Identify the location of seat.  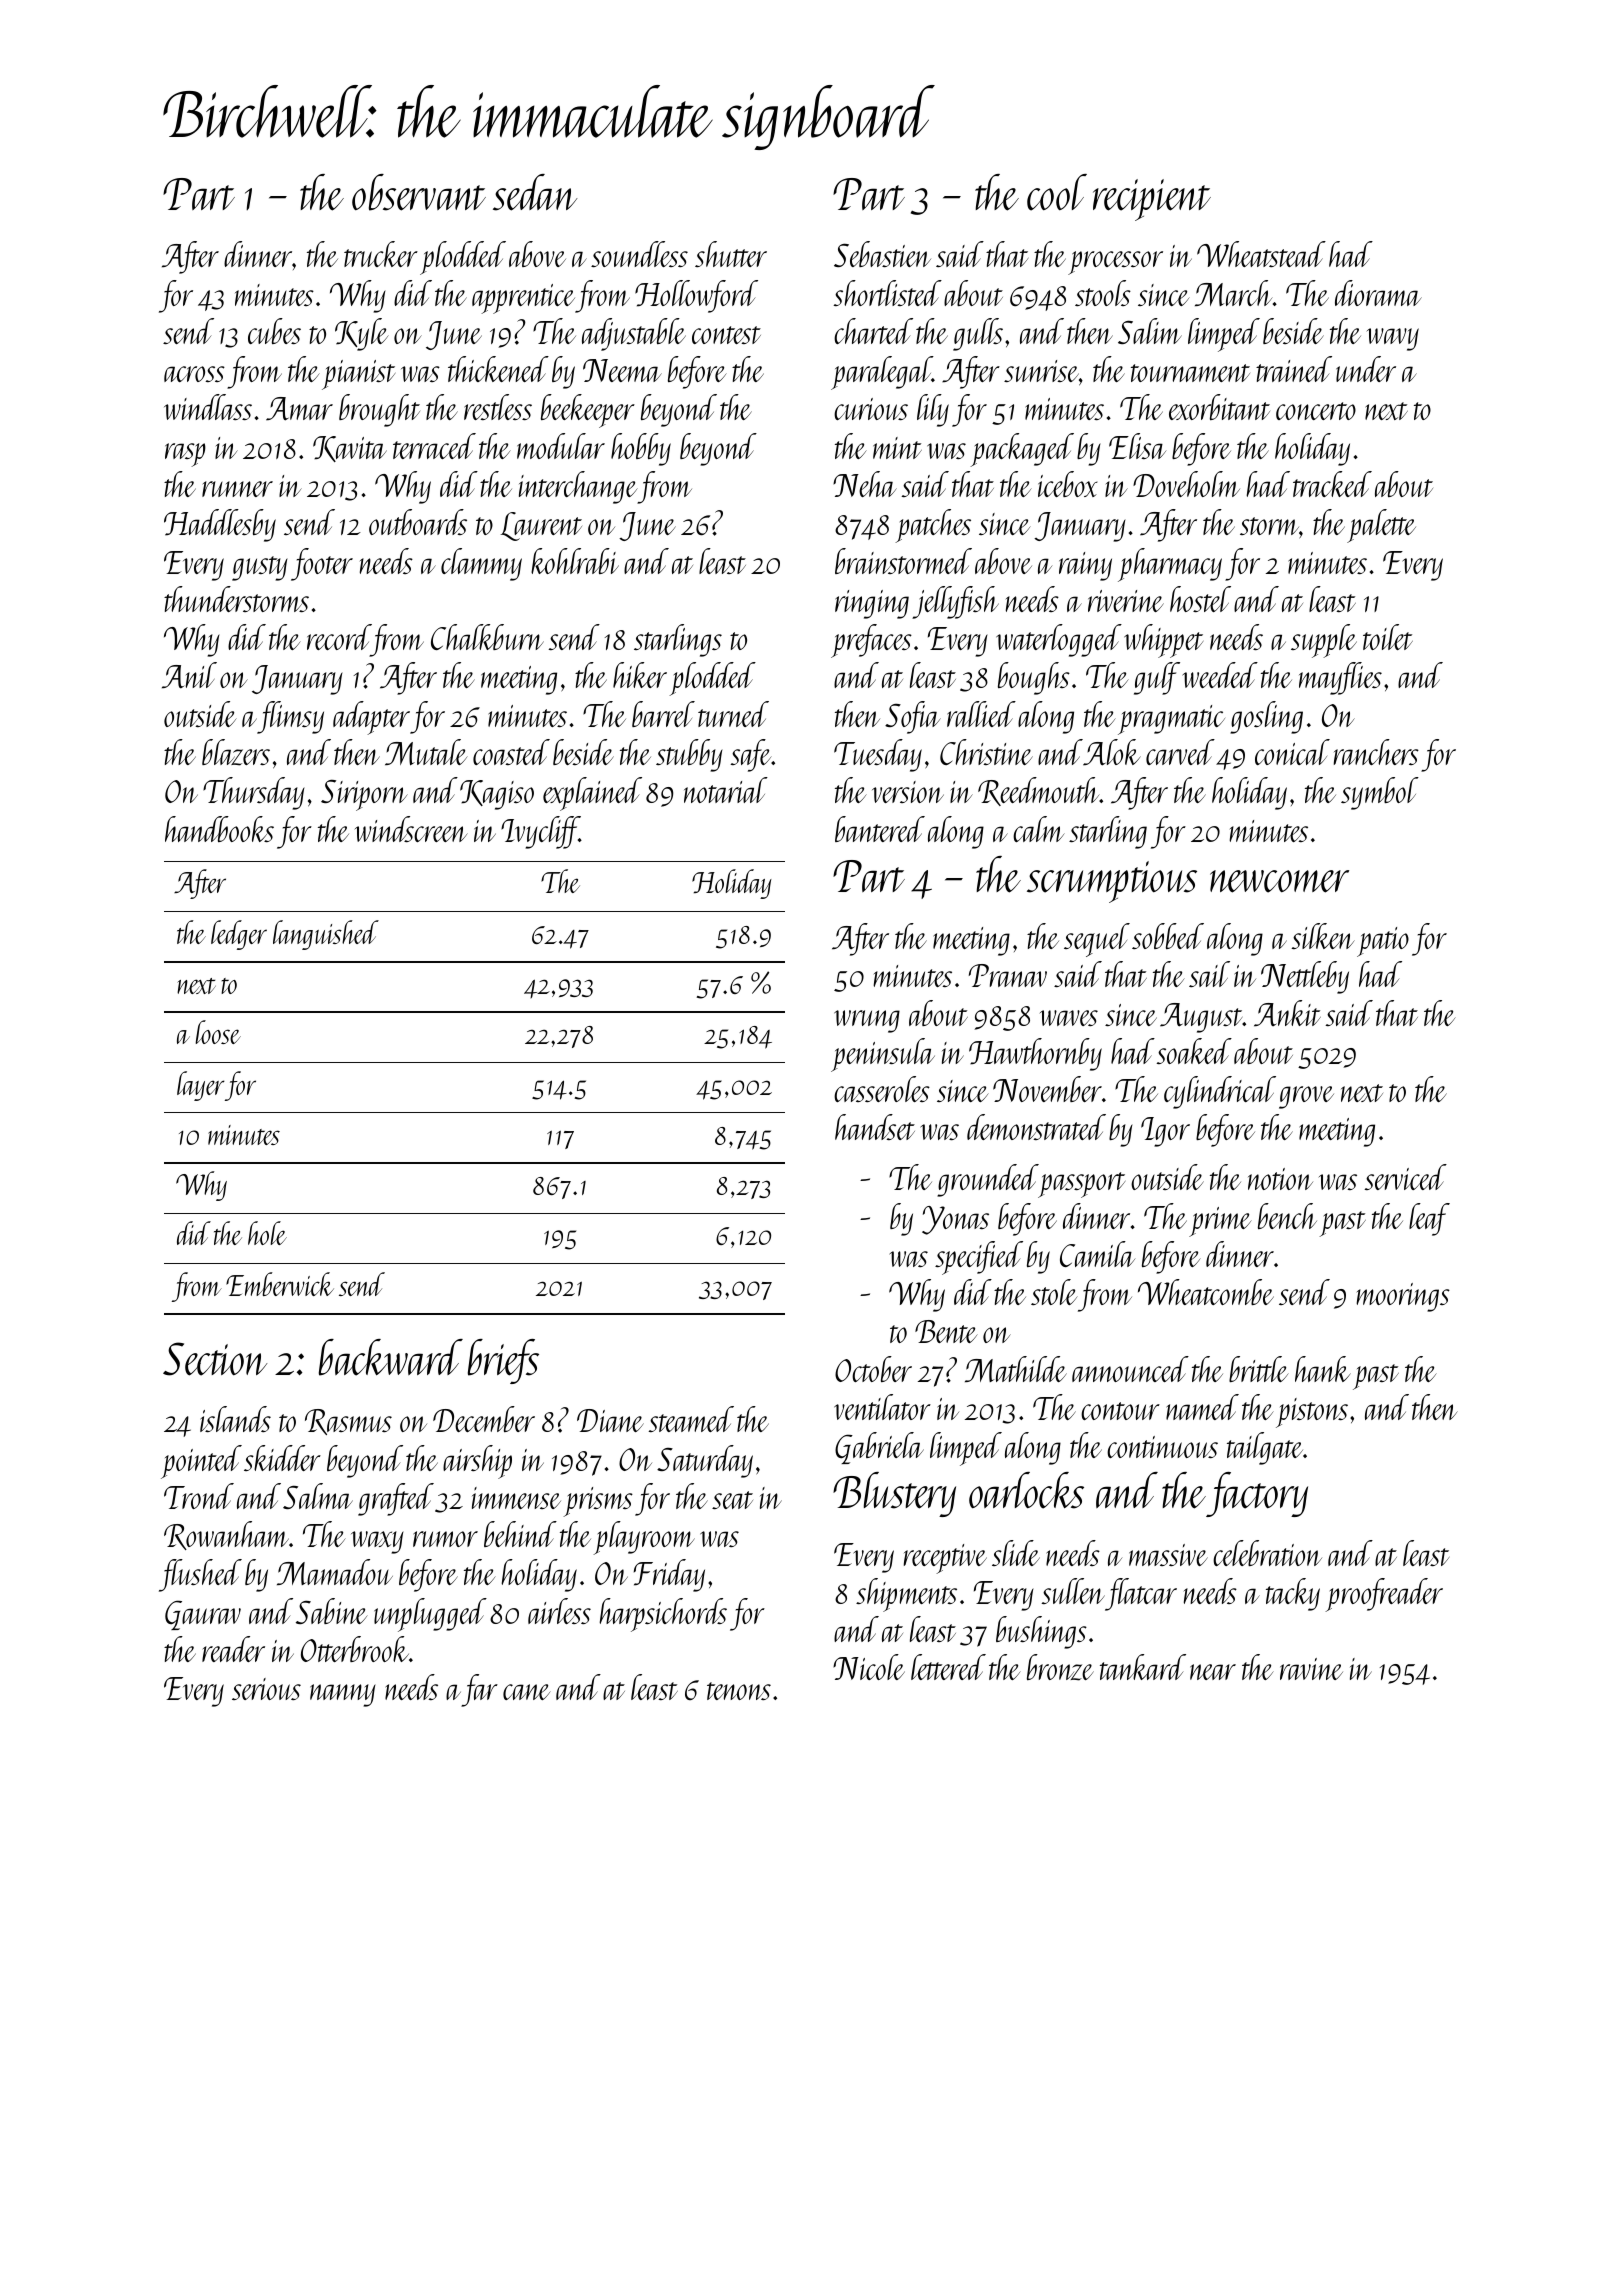
(732, 1500).
